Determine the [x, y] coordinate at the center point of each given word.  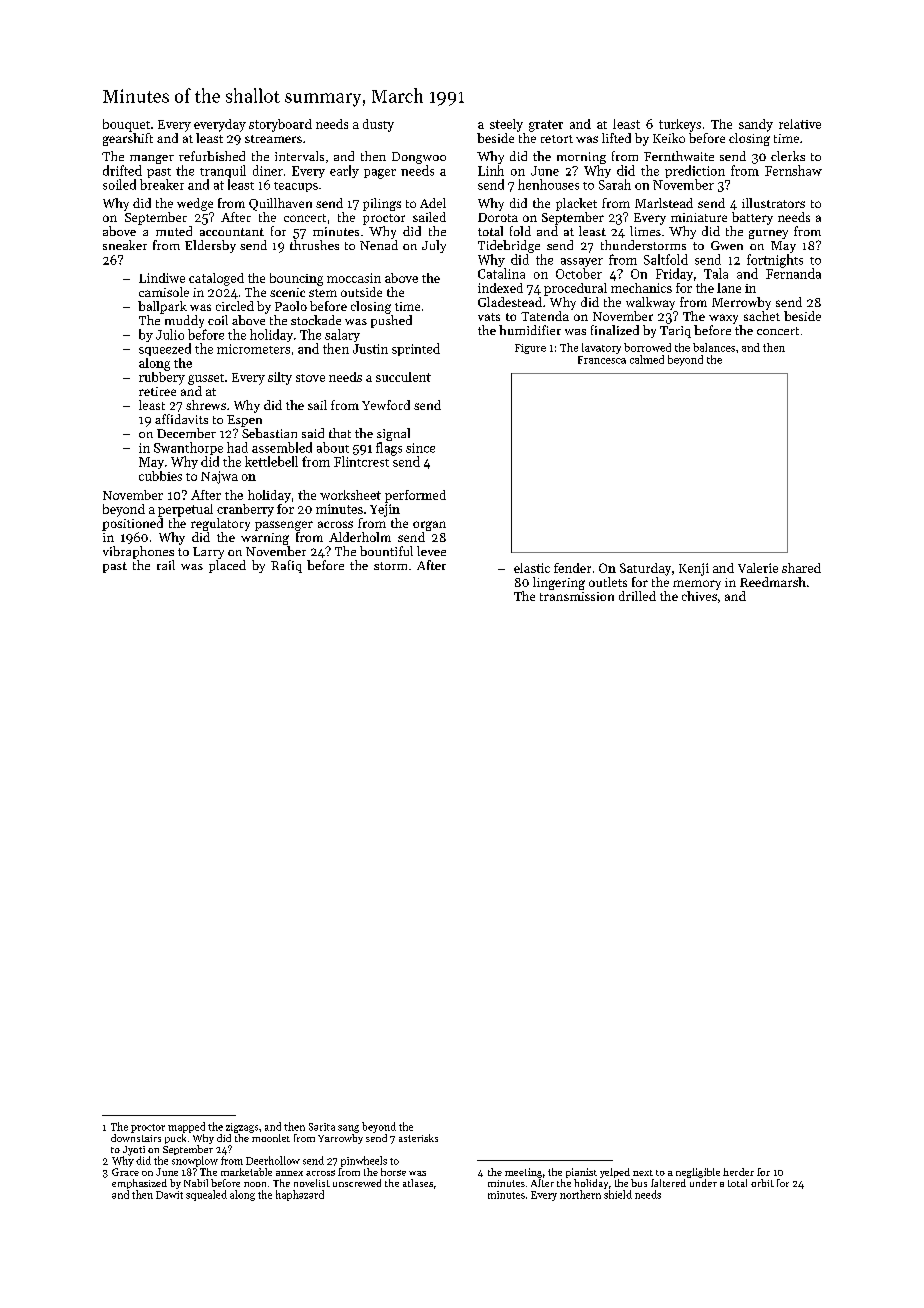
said [313, 433]
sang [348, 1129]
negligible [698, 1173]
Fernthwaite [679, 156]
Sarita [322, 1127]
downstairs [136, 1138]
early [344, 171]
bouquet [126, 125]
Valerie [758, 568]
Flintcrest [361, 461]
